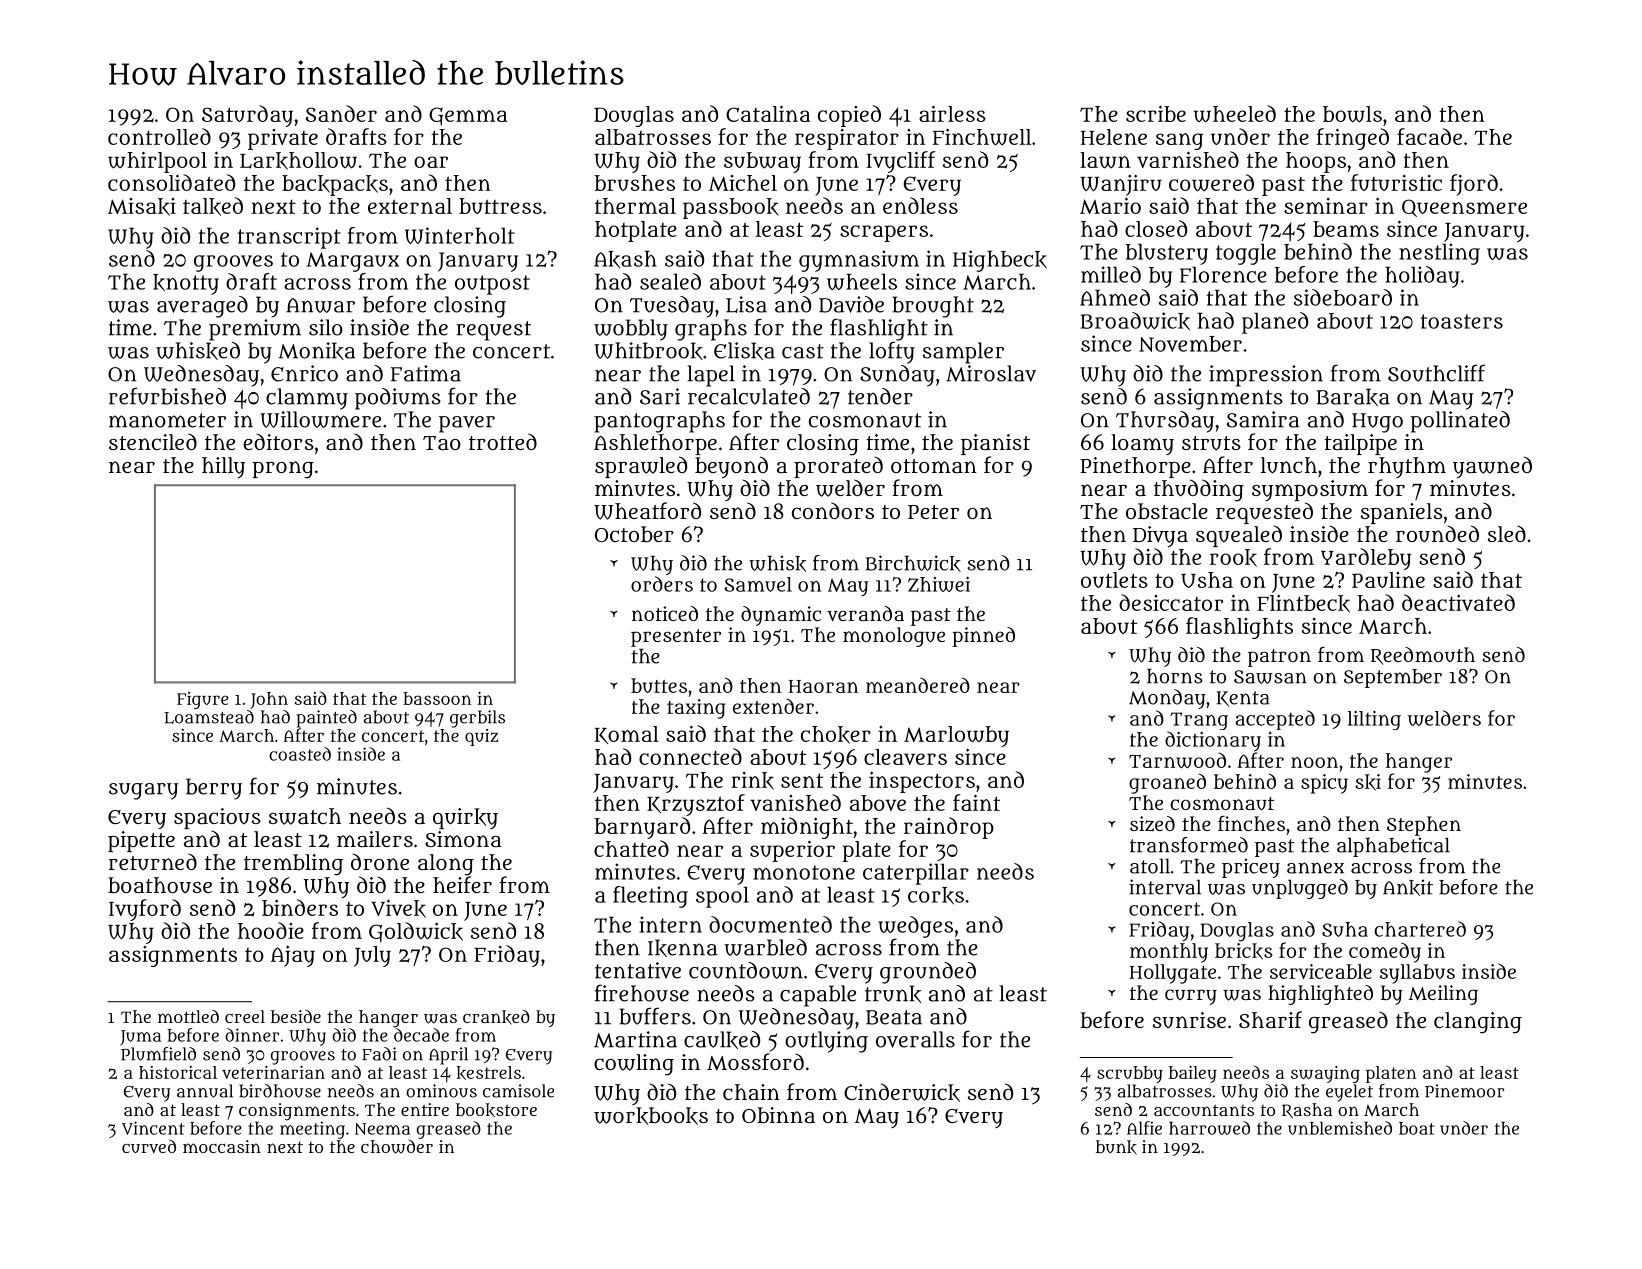  Describe the element at coordinates (1492, 467) in the screenshot. I see `yawned` at that location.
